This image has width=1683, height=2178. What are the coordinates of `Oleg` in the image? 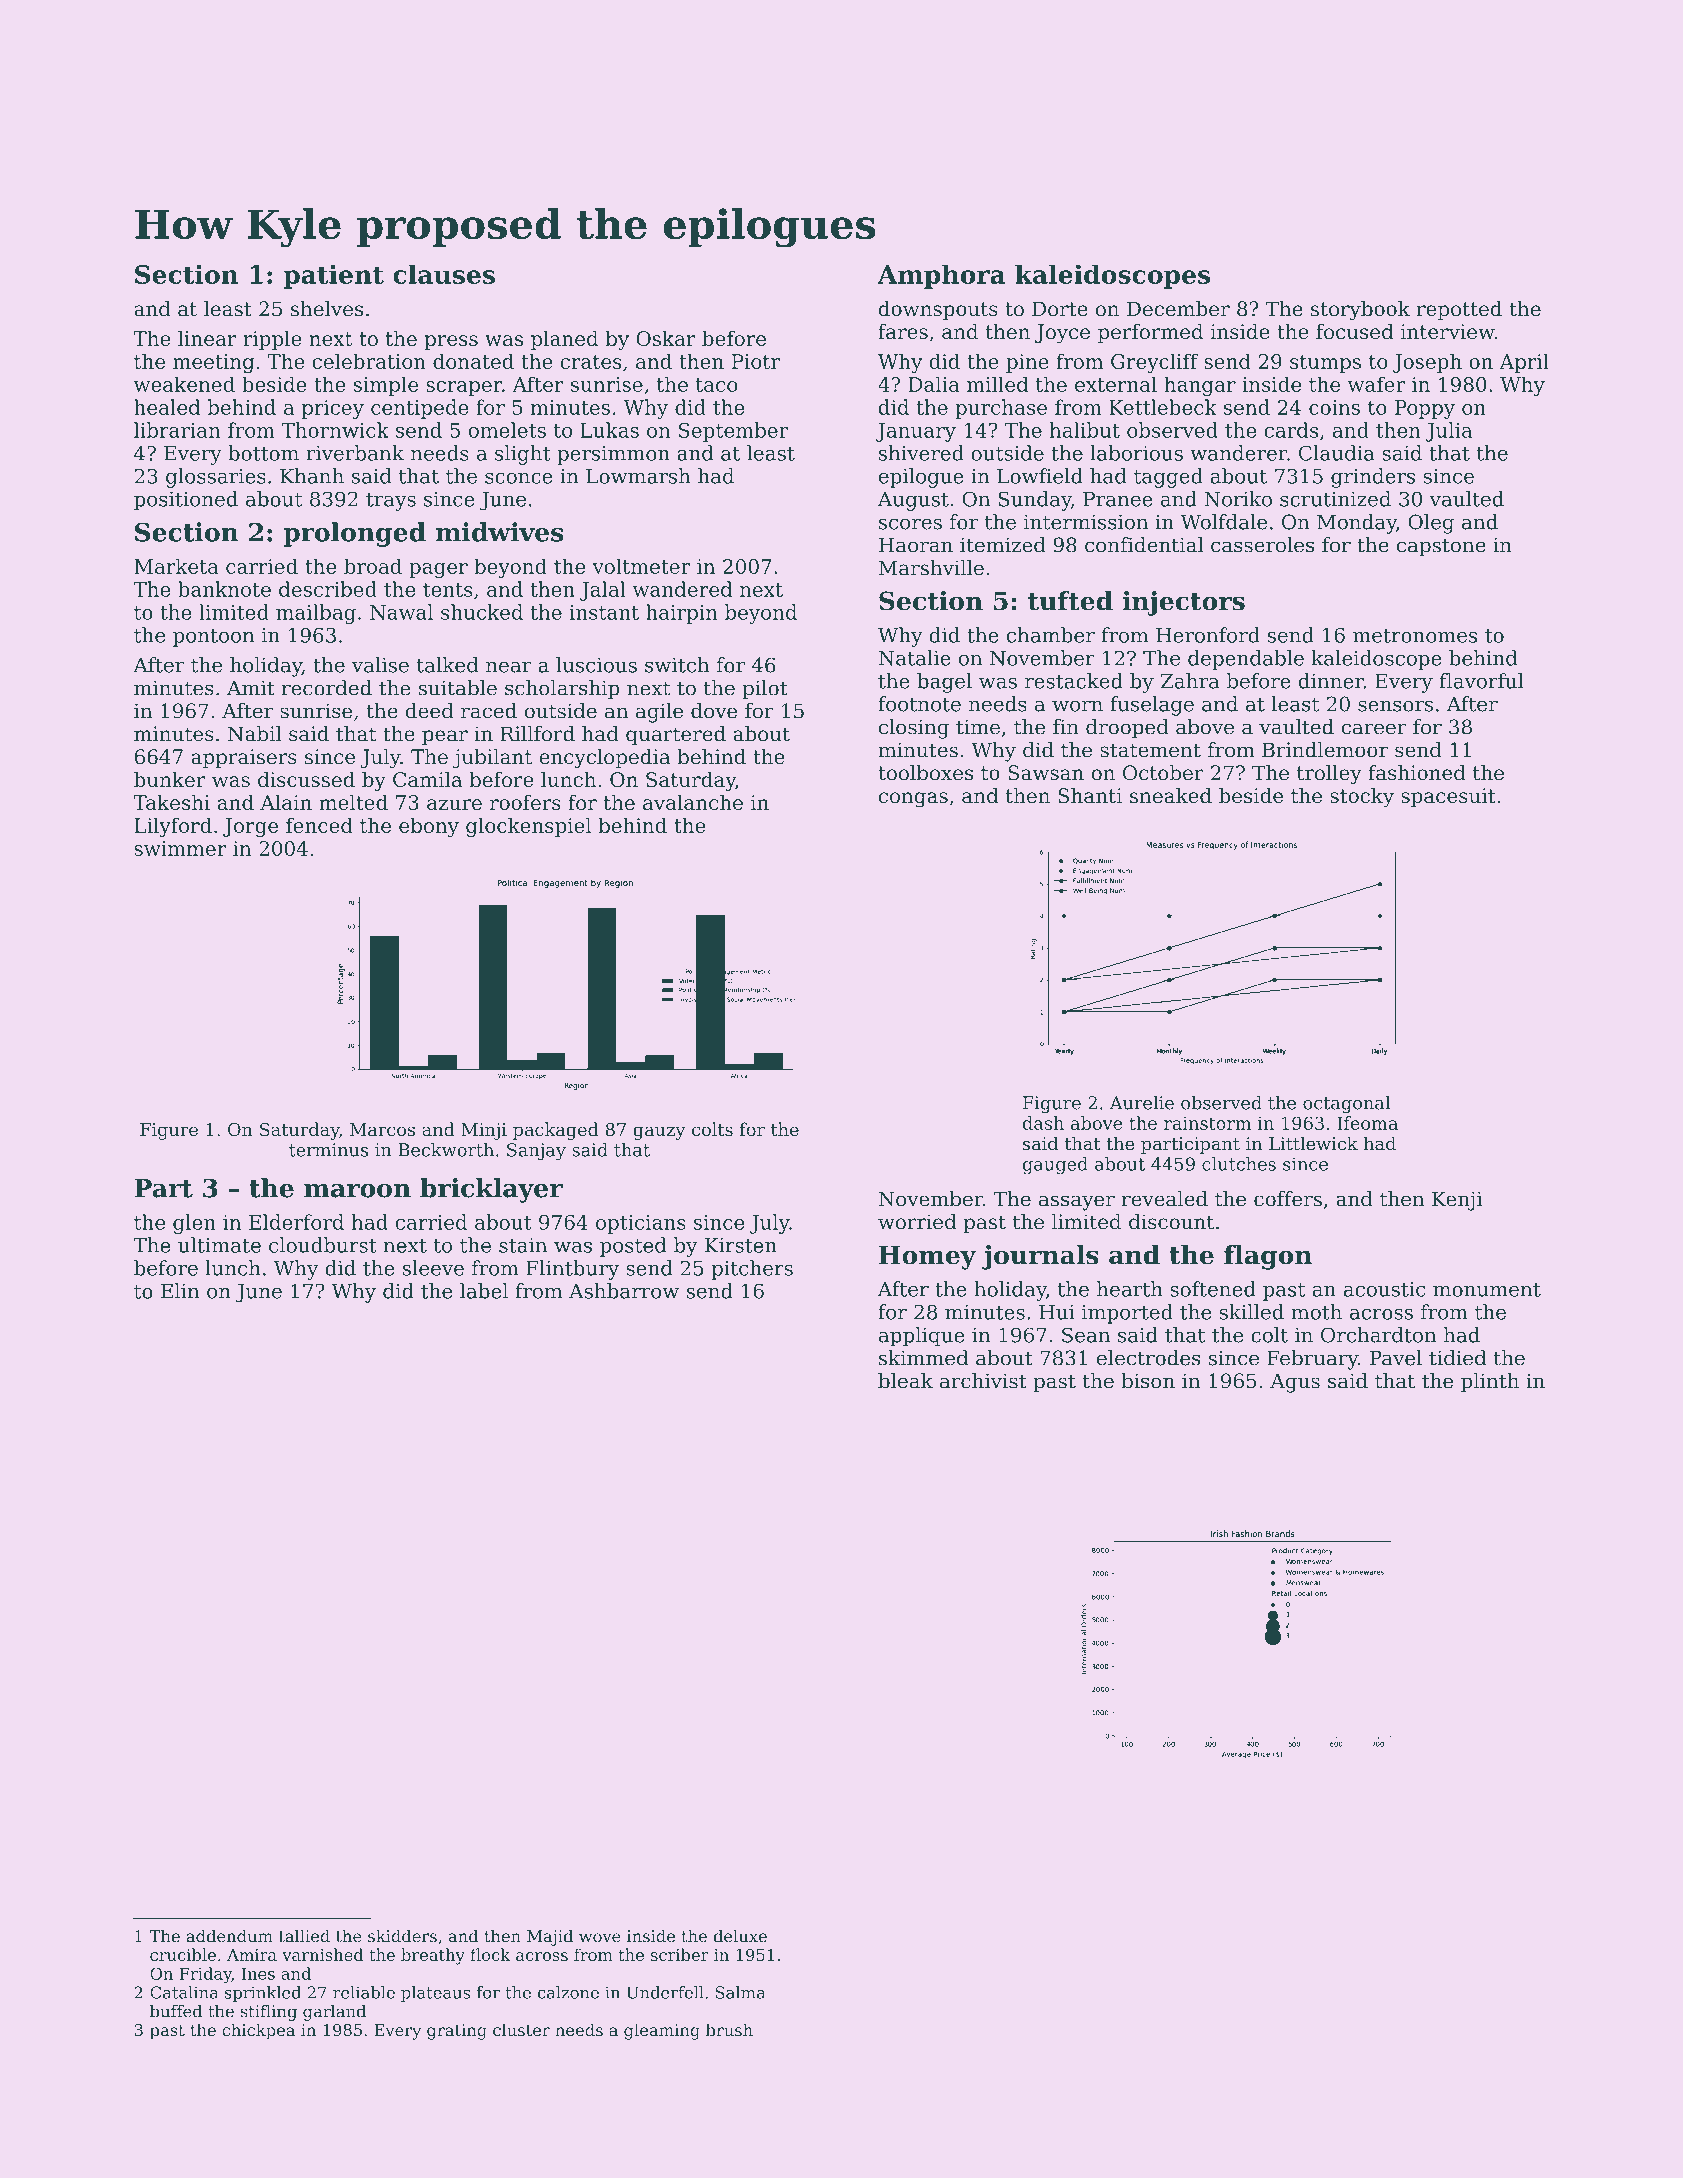 It's located at (1431, 524).
